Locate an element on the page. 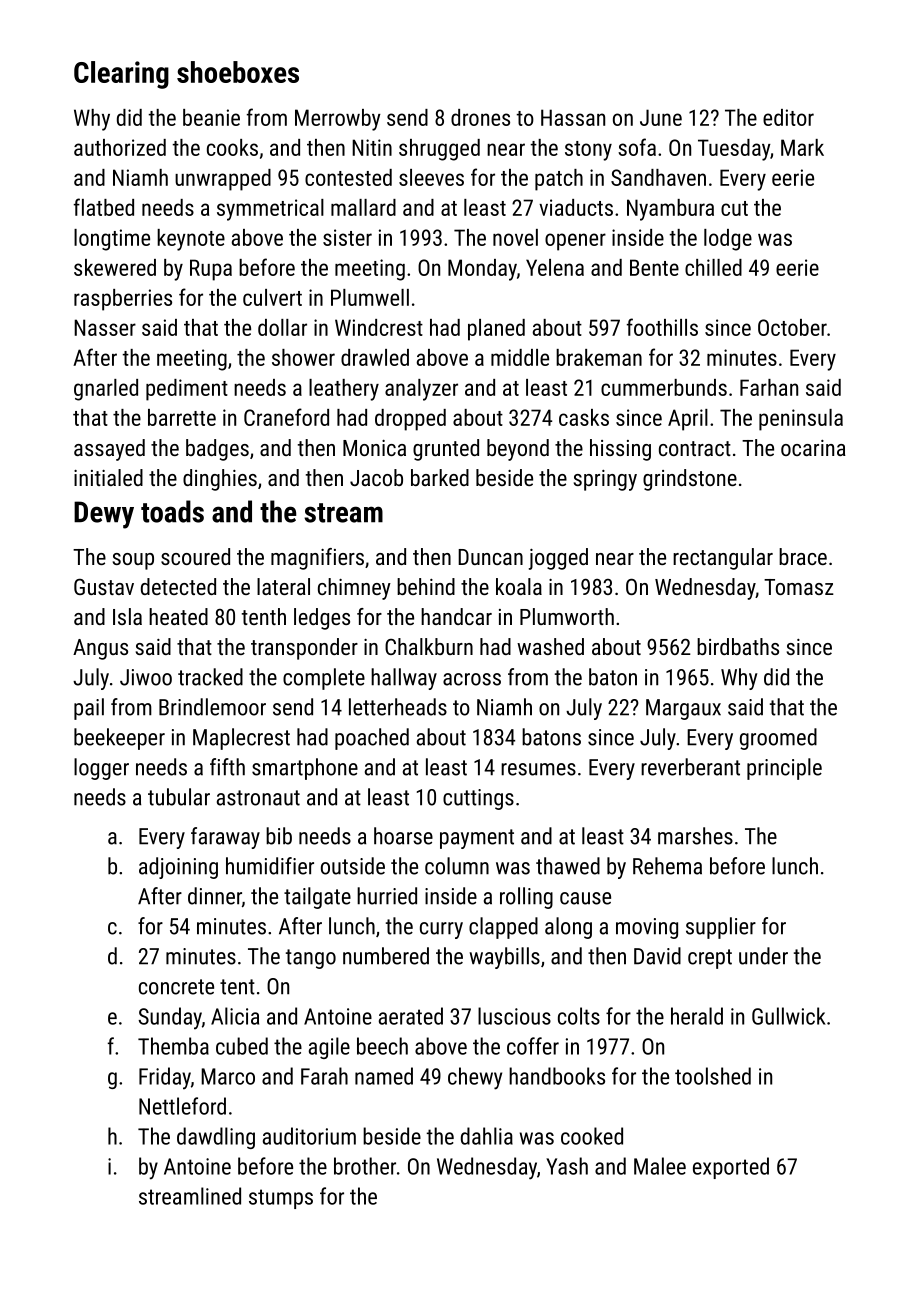 Image resolution: width=924 pixels, height=1311 pixels. adjoining is located at coordinates (178, 868).
